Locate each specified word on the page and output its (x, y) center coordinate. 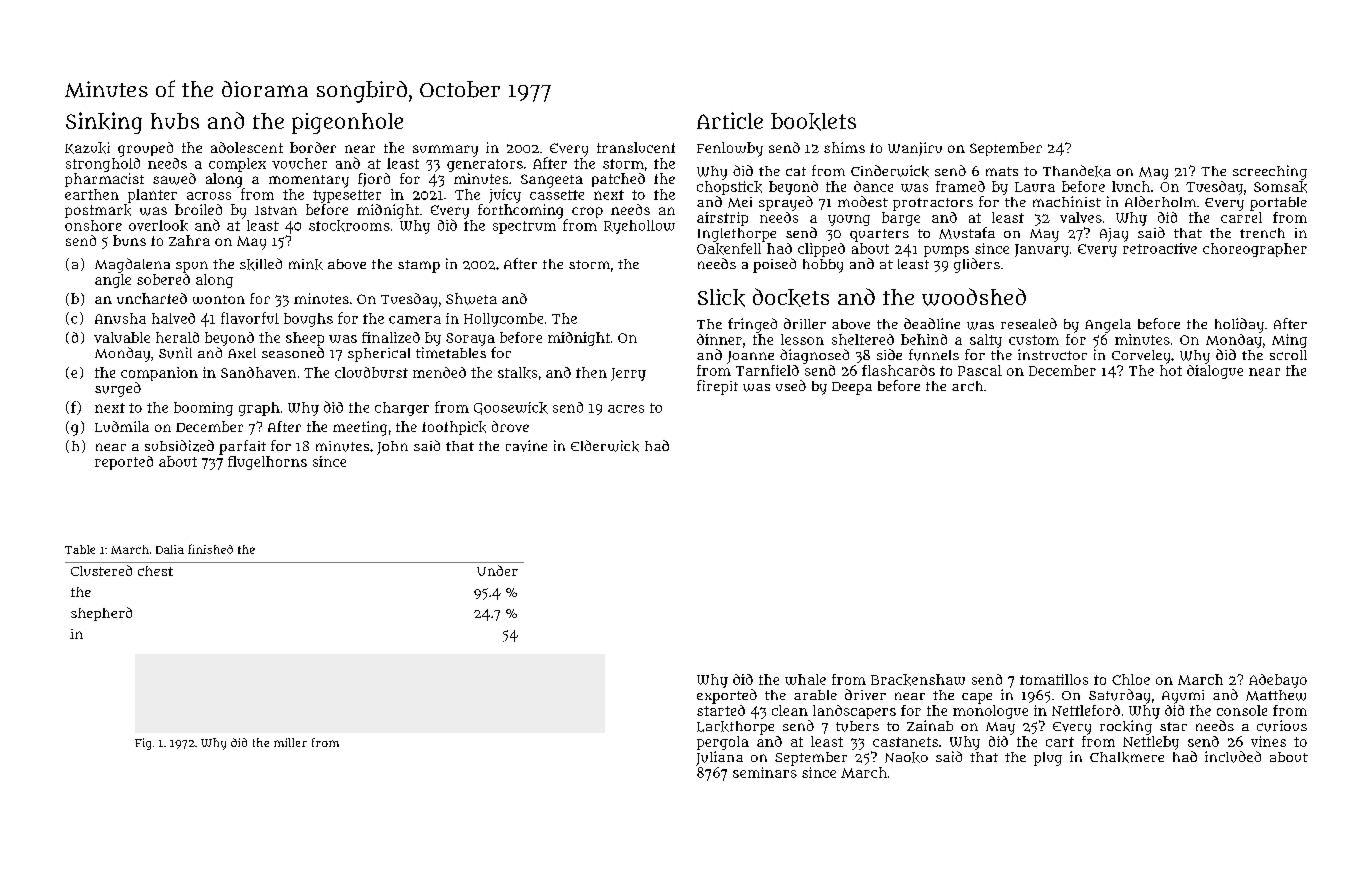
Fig (143, 744)
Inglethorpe (737, 235)
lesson (802, 339)
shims (844, 147)
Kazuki (87, 148)
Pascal (980, 370)
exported (727, 696)
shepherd (101, 614)
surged (118, 389)
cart (1060, 742)
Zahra (189, 240)
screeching (1270, 172)
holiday (1239, 325)
